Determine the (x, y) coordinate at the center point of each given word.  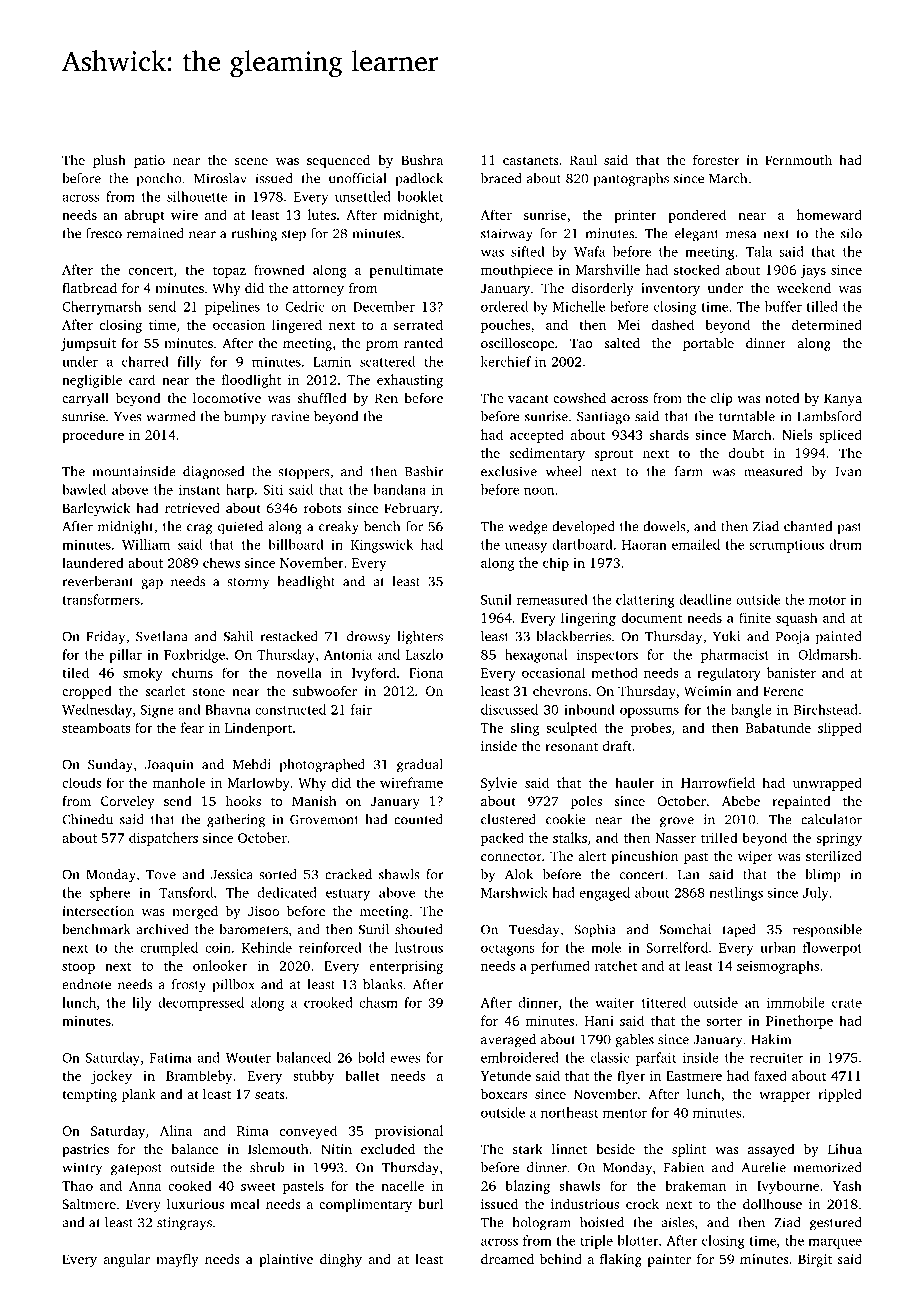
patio (149, 161)
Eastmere (694, 1076)
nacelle (402, 1185)
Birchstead (826, 709)
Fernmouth (798, 159)
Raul (583, 159)
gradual (420, 766)
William (146, 544)
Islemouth (278, 1149)
